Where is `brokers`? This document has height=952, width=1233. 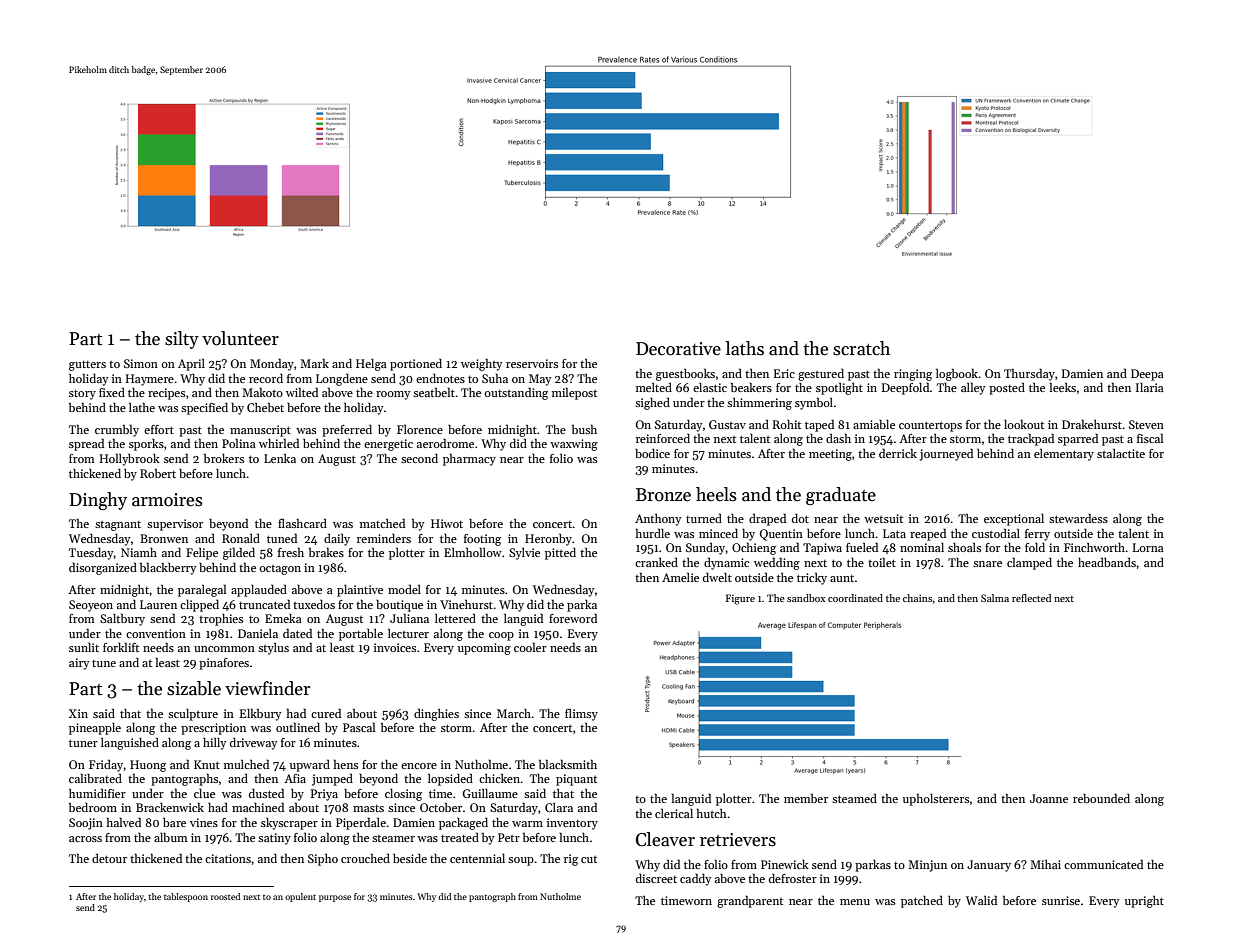 brokers is located at coordinates (224, 458).
